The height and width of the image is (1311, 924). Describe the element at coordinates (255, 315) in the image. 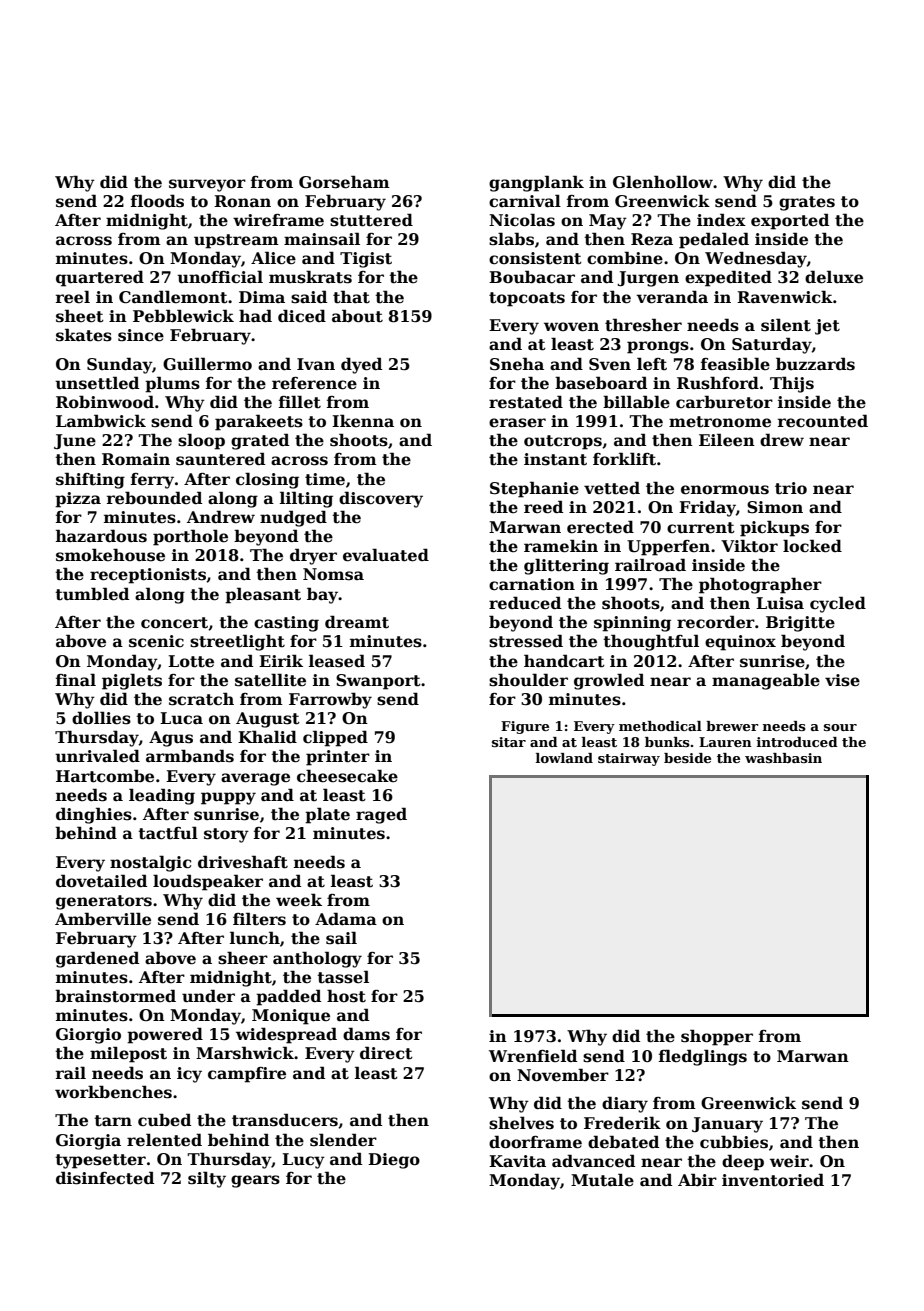

I see `had` at that location.
